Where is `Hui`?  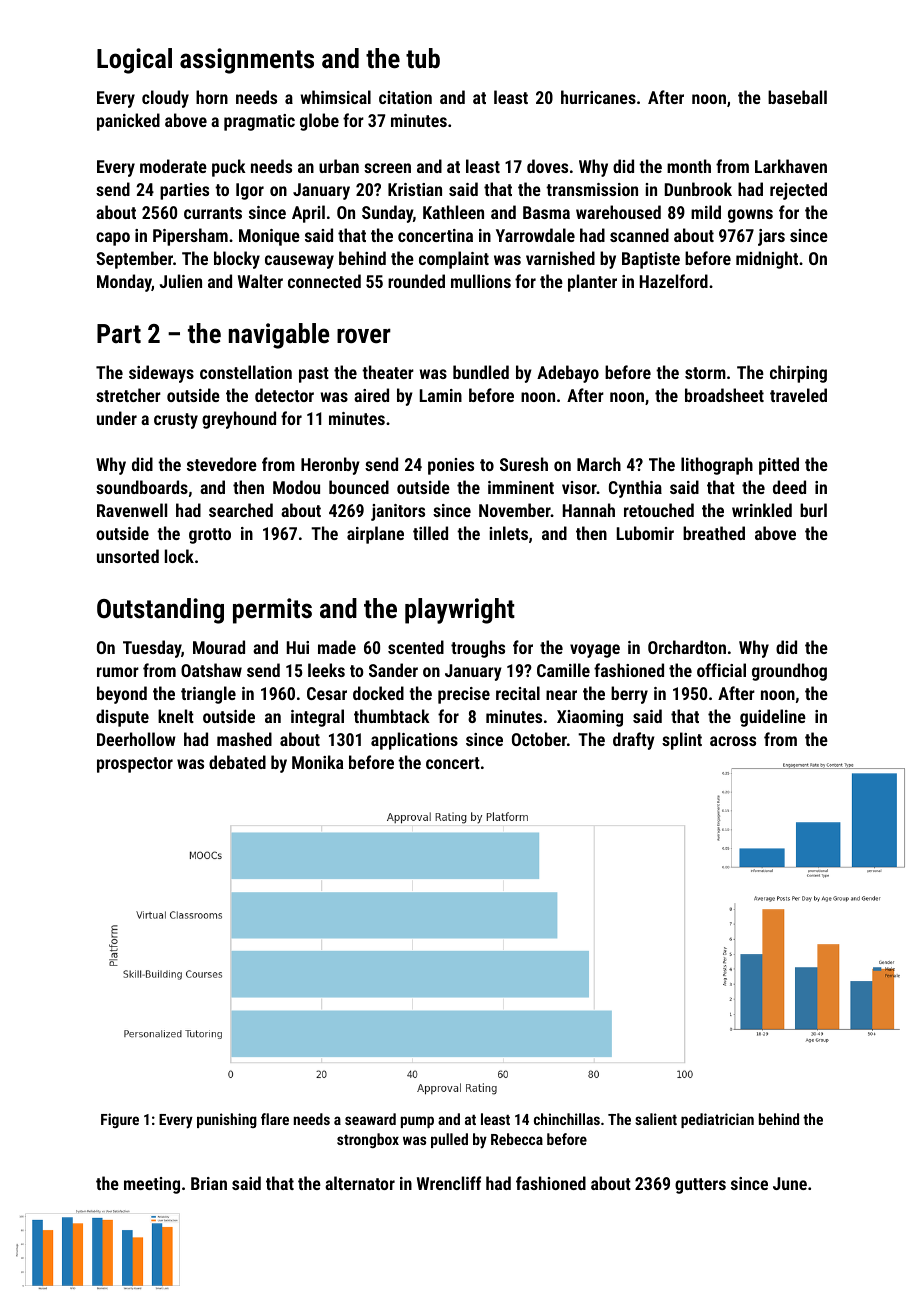
Hui is located at coordinates (298, 647).
